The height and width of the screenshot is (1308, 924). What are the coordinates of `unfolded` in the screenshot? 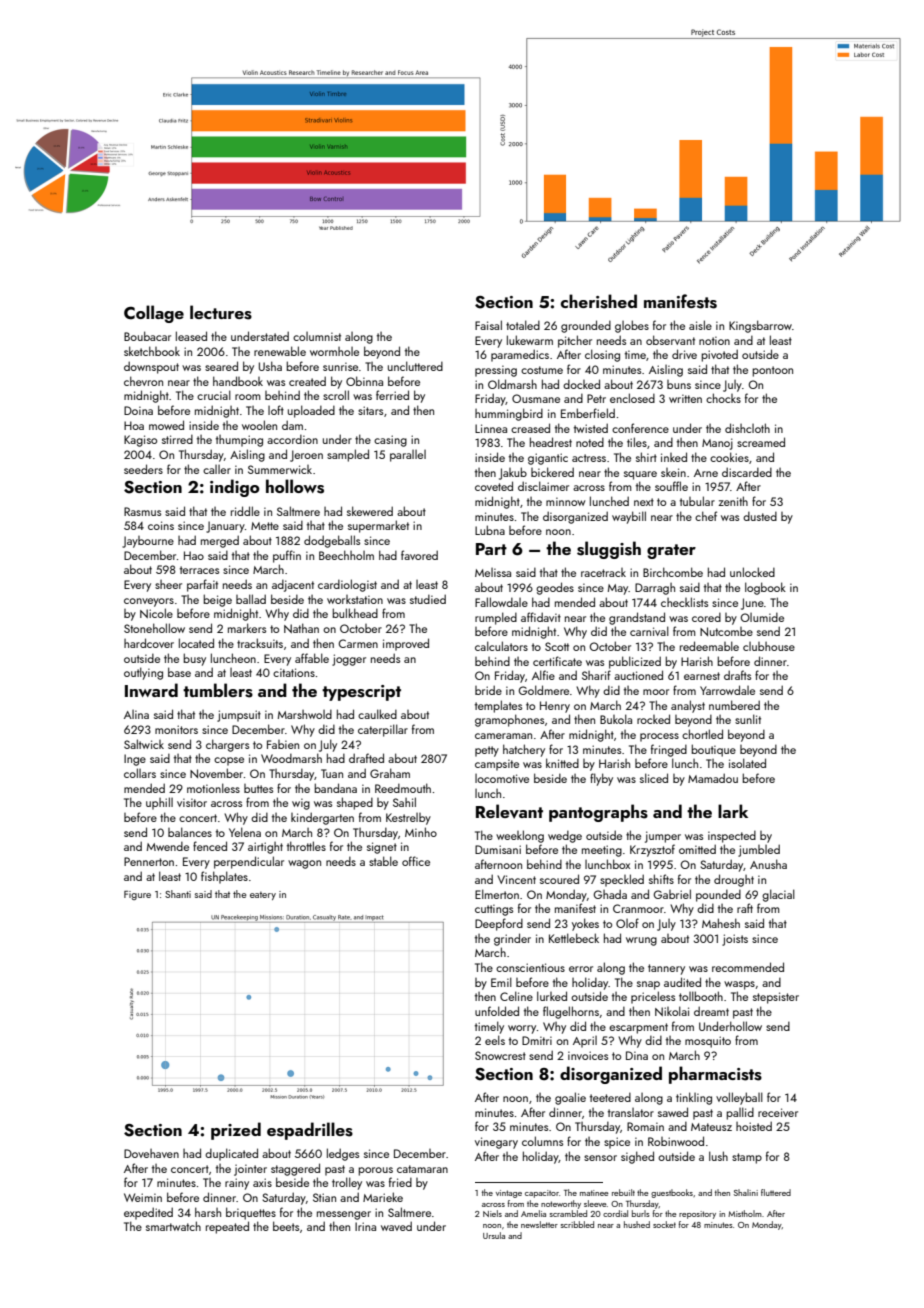 It's located at (497, 1011).
